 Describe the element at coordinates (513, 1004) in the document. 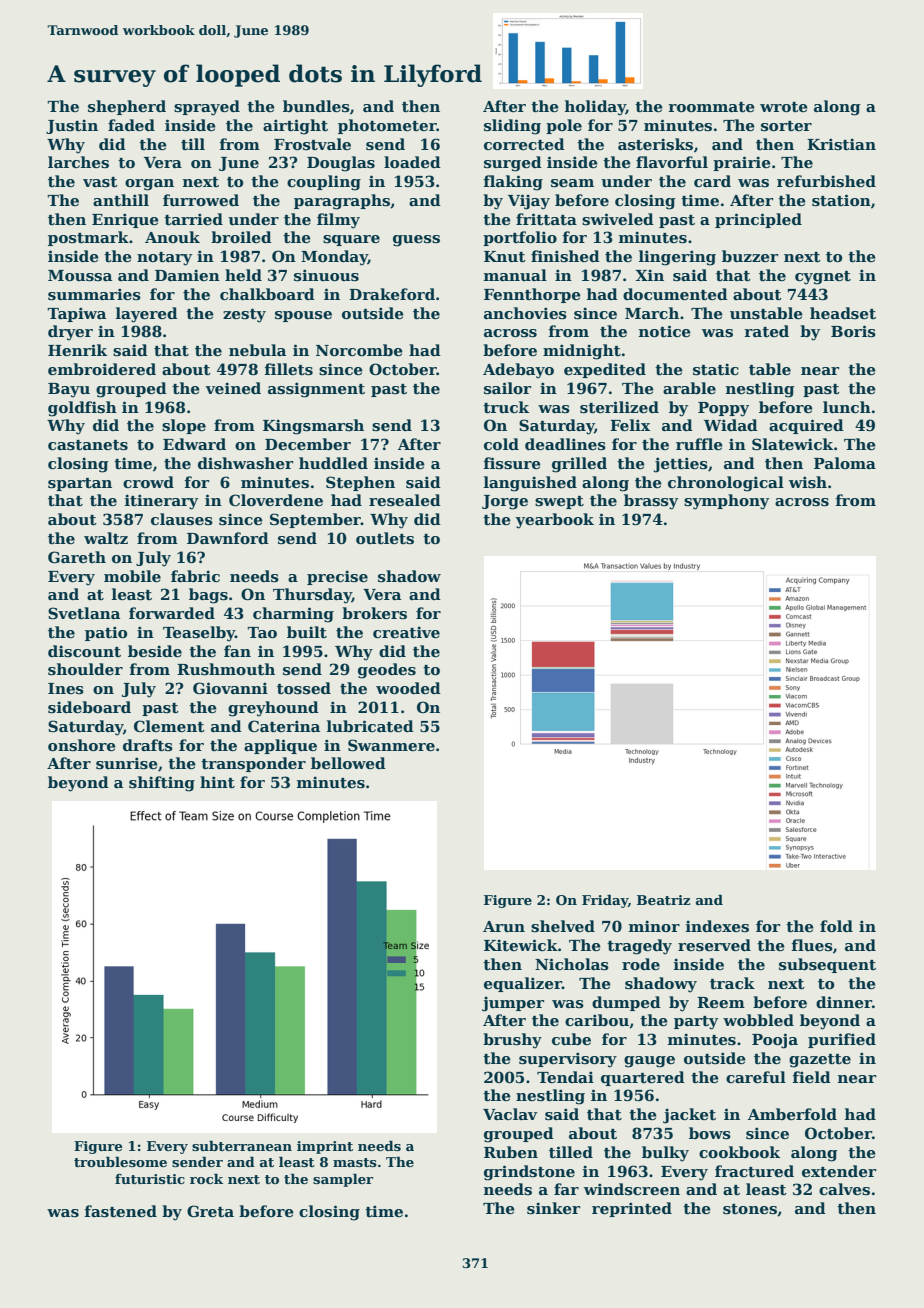

I see `jumper` at that location.
